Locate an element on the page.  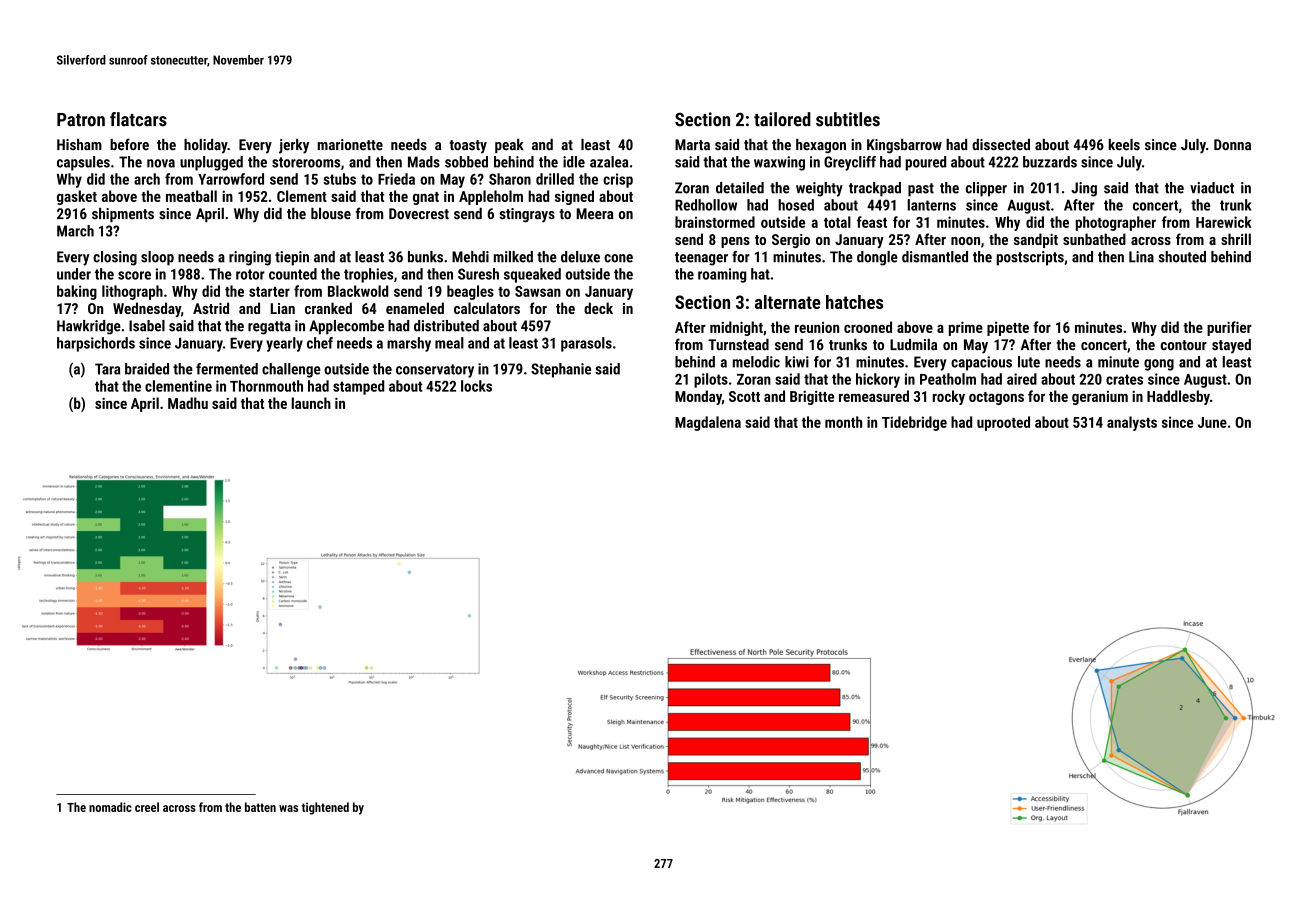
Kingsbarrow is located at coordinates (904, 146).
